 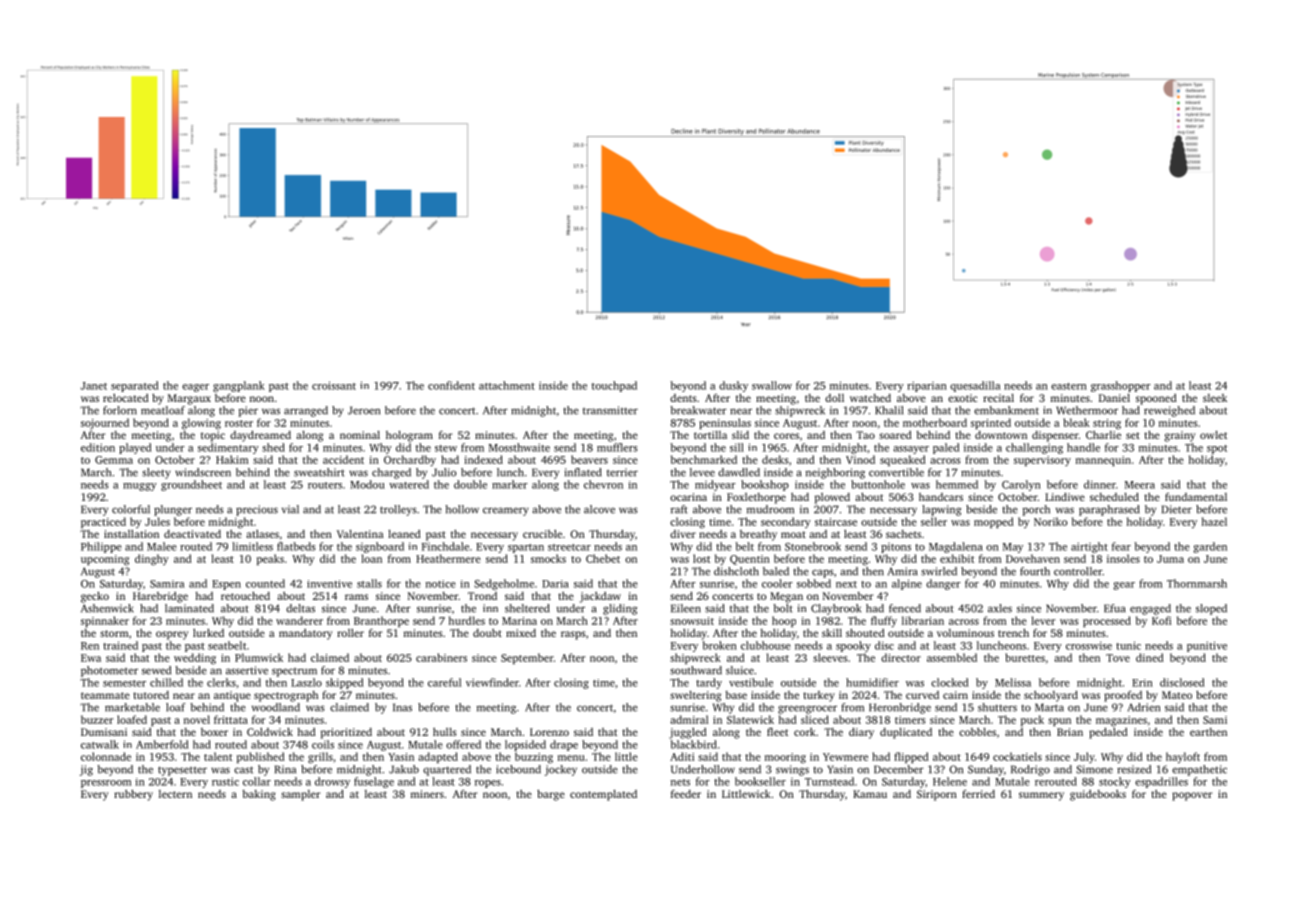 What do you see at coordinates (603, 558) in the screenshot?
I see `Chebet` at bounding box center [603, 558].
